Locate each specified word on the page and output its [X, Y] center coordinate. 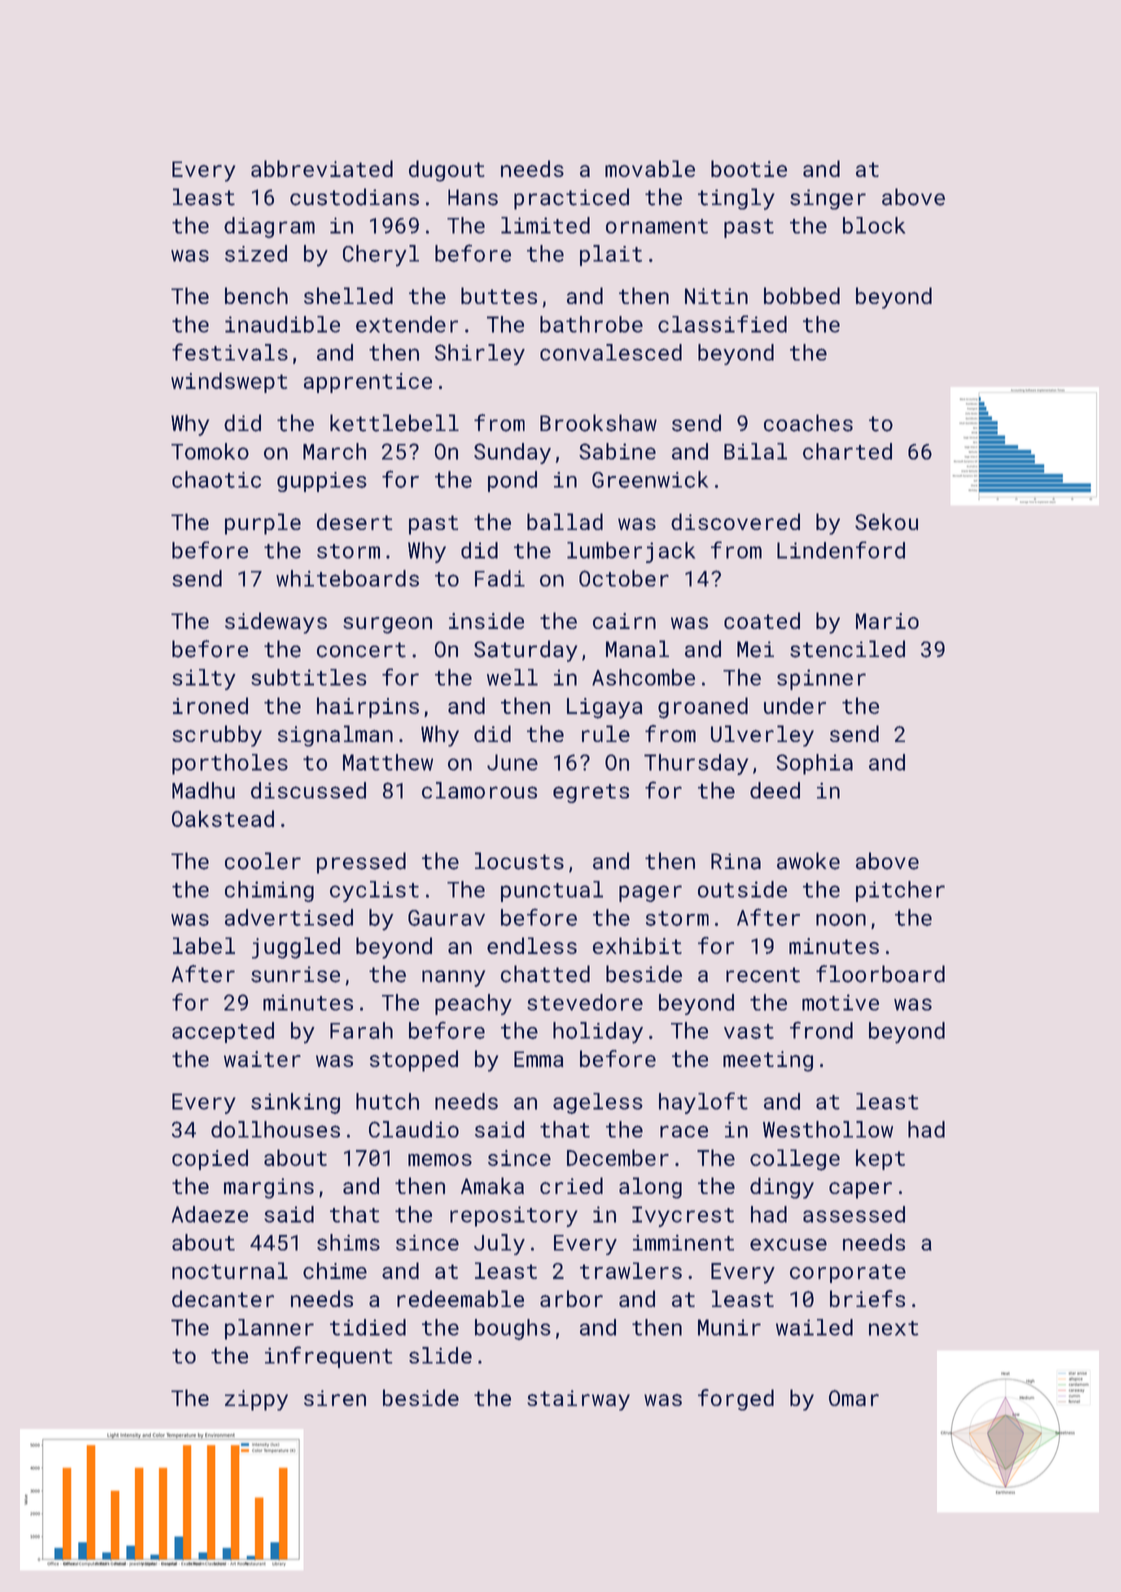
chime [335, 1270]
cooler [263, 861]
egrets [591, 793]
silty [203, 679]
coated [762, 620]
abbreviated [322, 168]
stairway [578, 1400]
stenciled [847, 649]
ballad [565, 521]
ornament [657, 226]
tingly [736, 199]
